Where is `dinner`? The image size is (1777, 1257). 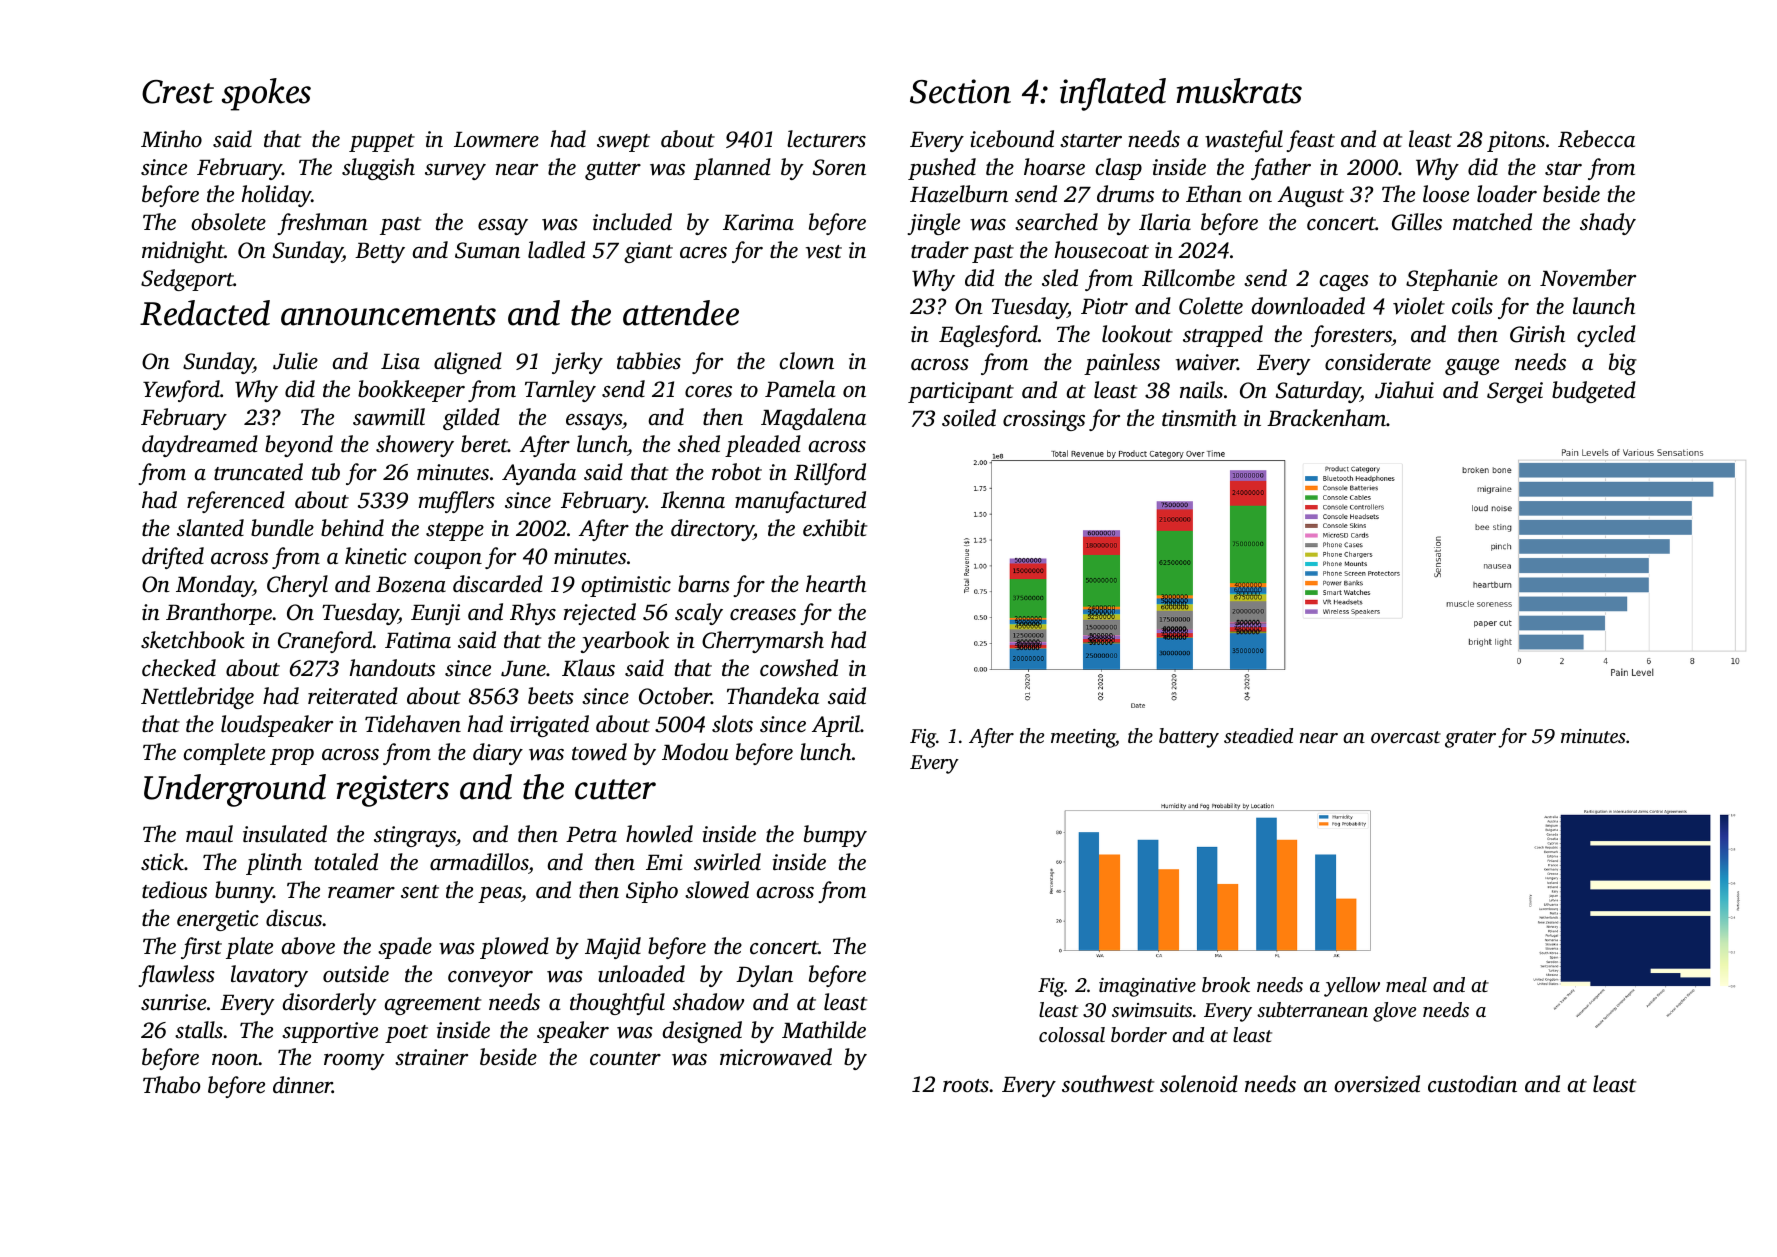 dinner is located at coordinates (302, 1084).
